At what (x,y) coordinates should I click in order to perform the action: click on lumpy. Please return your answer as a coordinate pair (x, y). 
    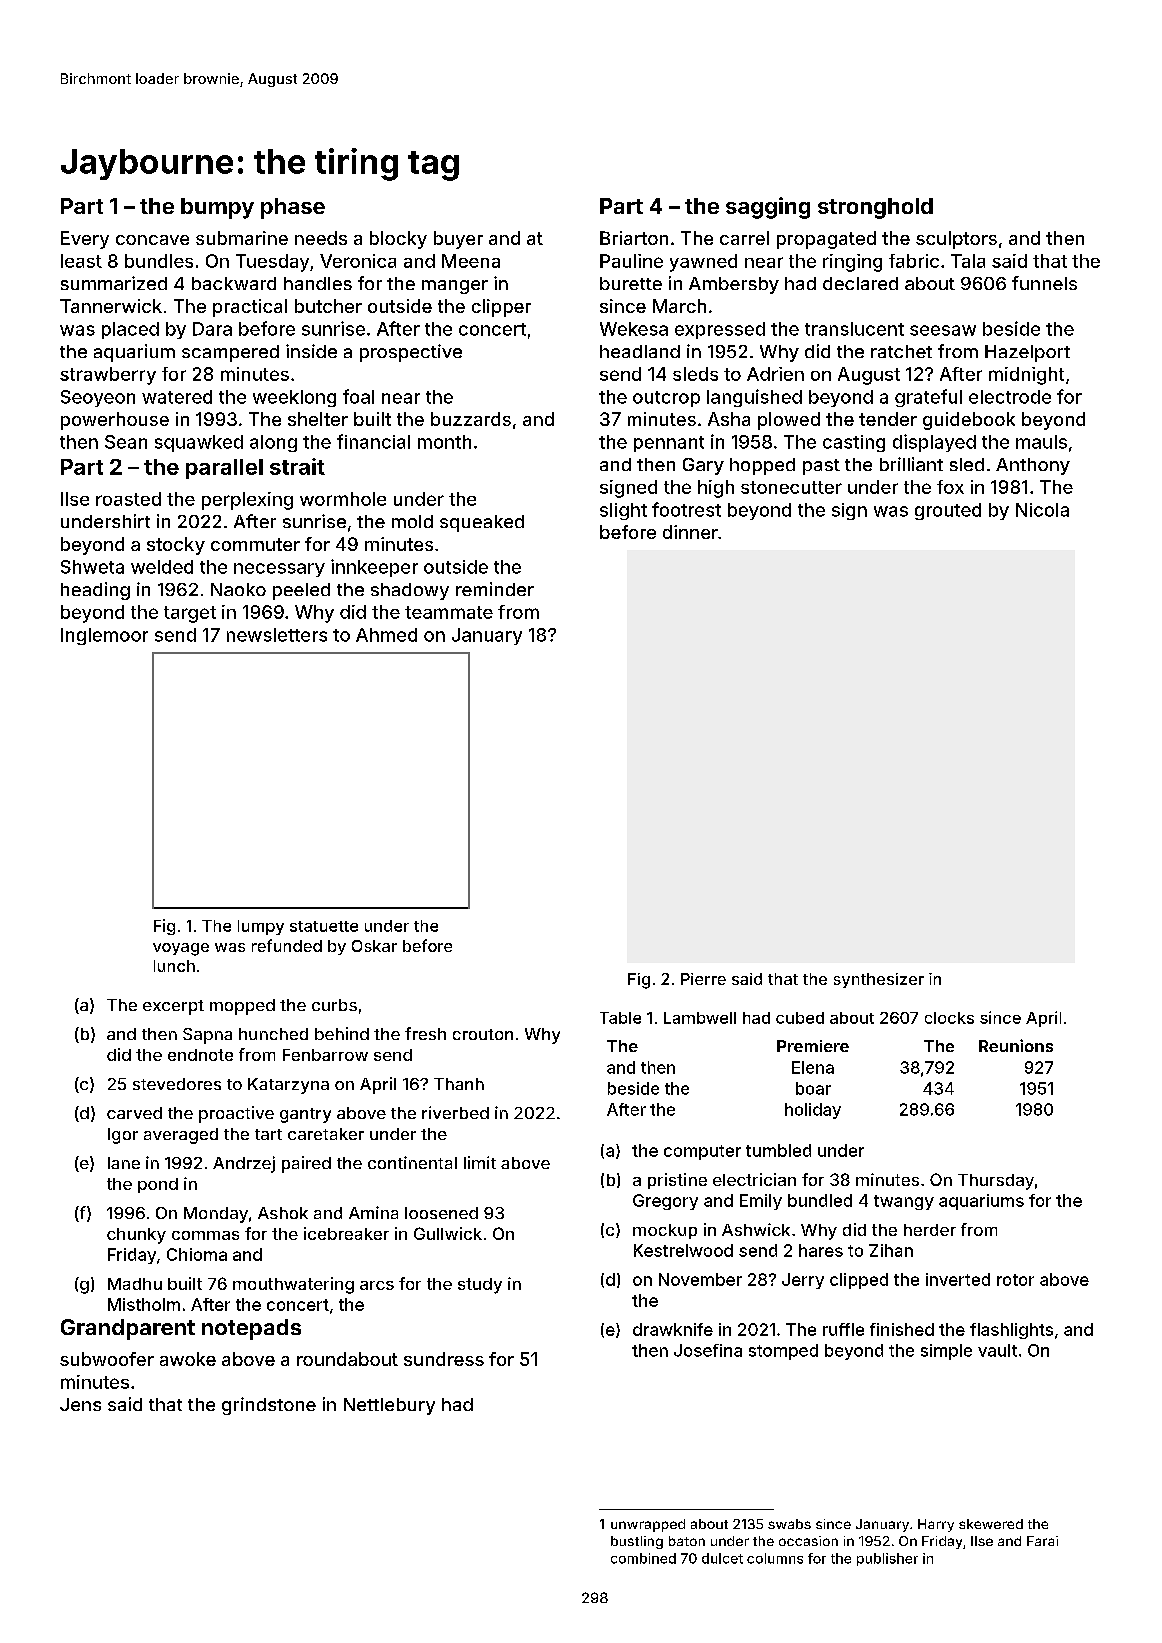
    Looking at the image, I should click on (261, 927).
